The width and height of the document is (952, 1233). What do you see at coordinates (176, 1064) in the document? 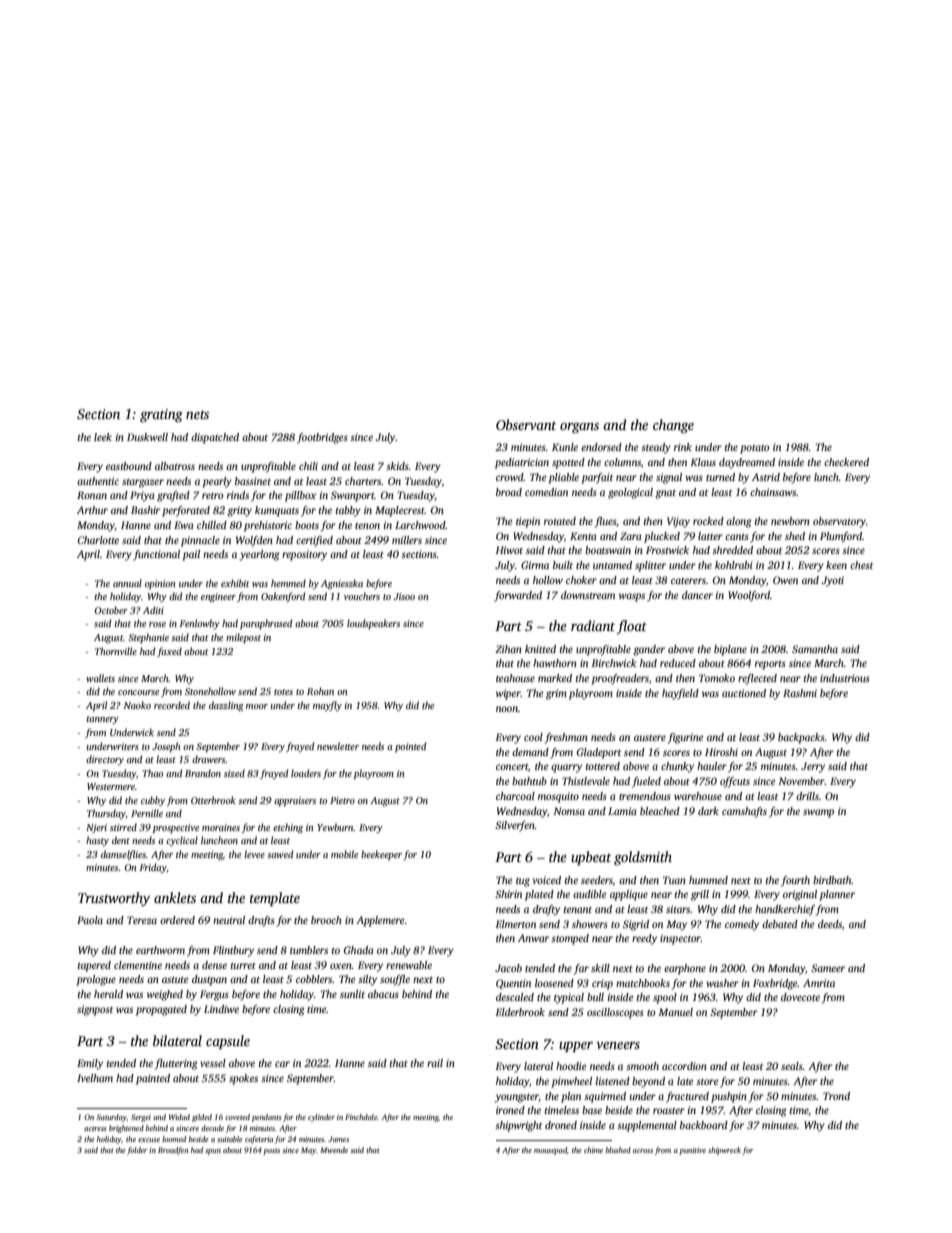
I see `fluttering` at bounding box center [176, 1064].
